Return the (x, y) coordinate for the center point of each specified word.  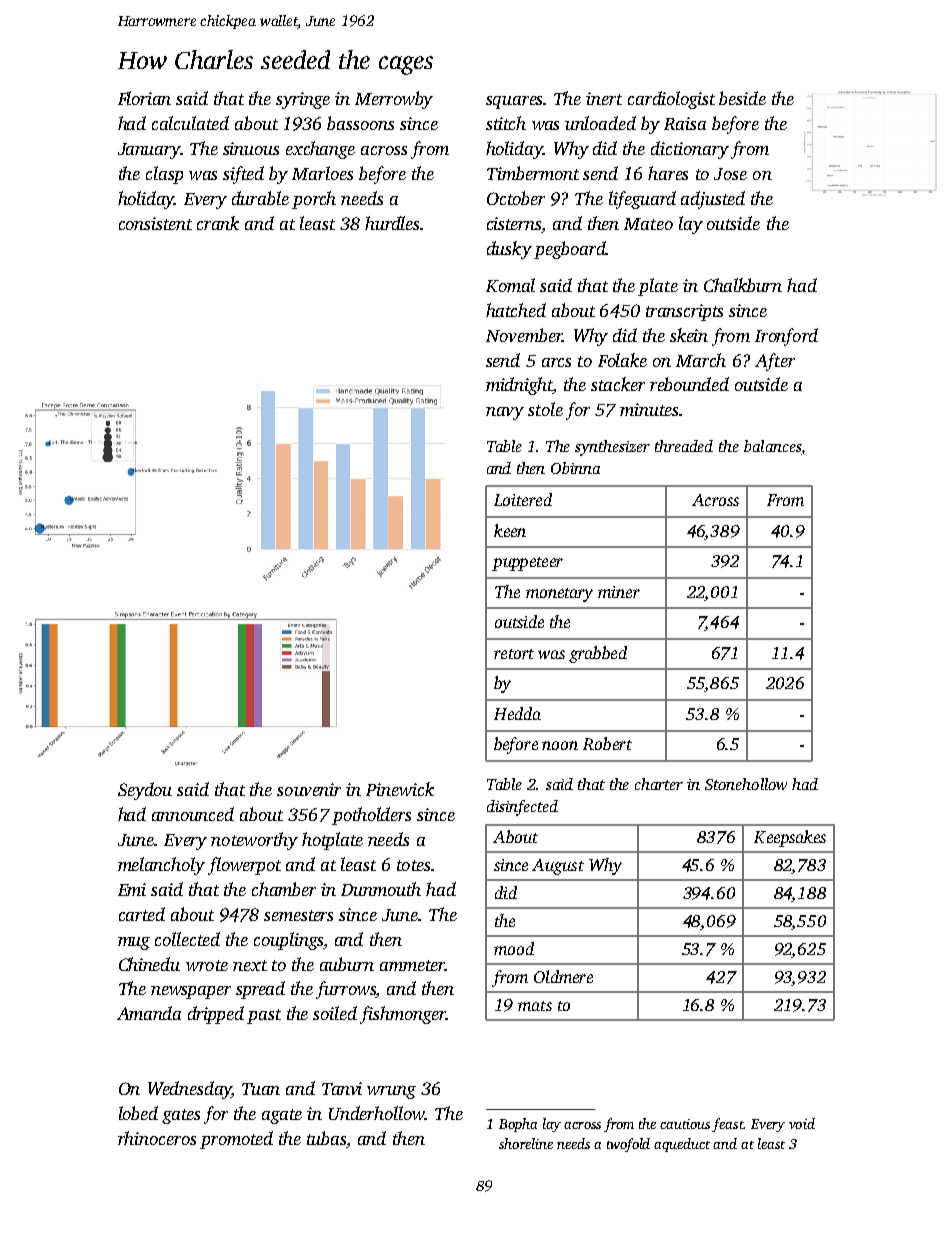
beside (742, 98)
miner (619, 592)
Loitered (523, 499)
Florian (144, 98)
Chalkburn (743, 285)
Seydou (145, 791)
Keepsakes (790, 838)
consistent (155, 223)
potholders (371, 816)
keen (510, 530)
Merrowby (394, 100)
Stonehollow (746, 784)
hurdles (392, 223)
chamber (284, 889)
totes (413, 865)
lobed (138, 1113)
